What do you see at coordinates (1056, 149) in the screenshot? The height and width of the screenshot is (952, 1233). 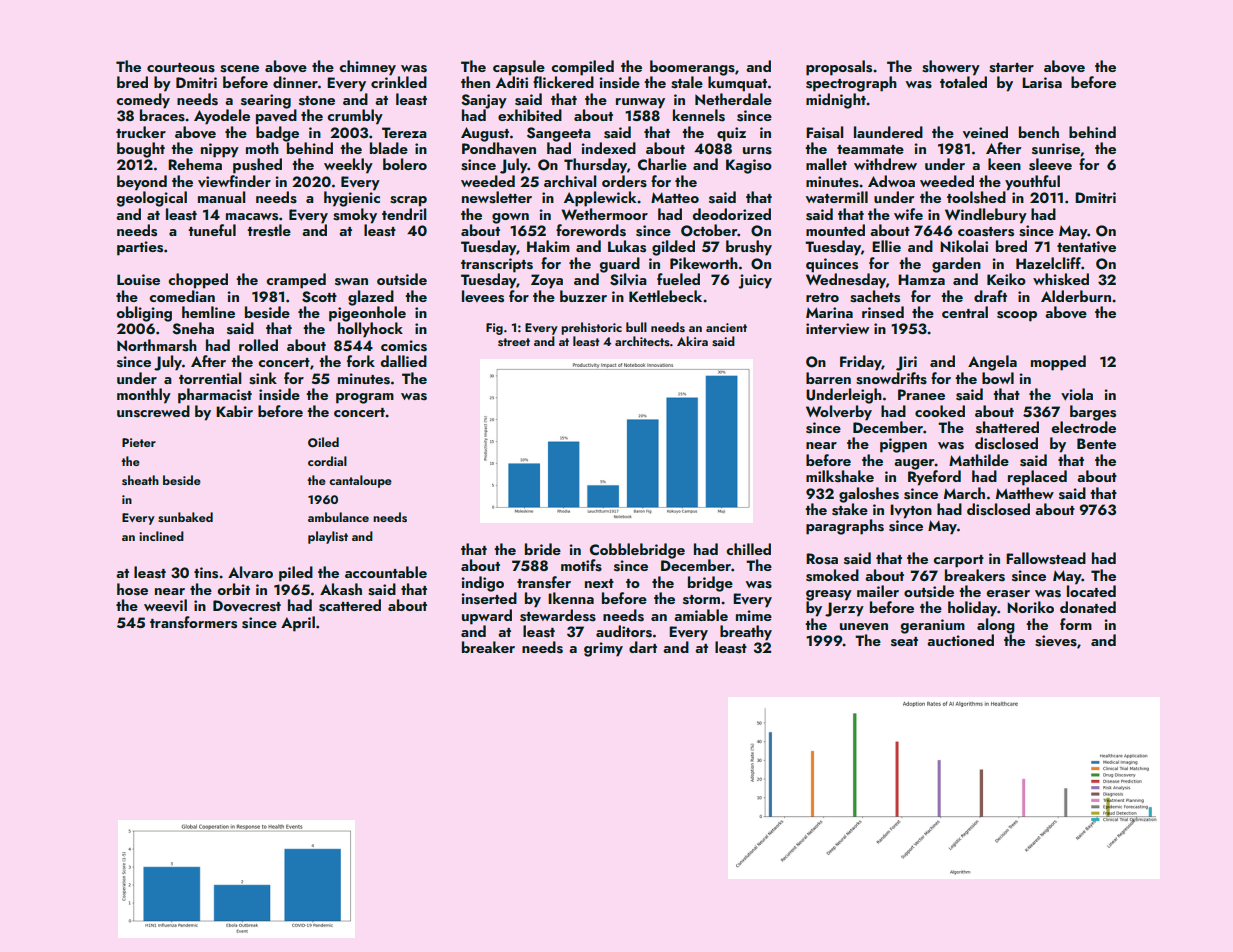 I see `sunrise` at bounding box center [1056, 149].
